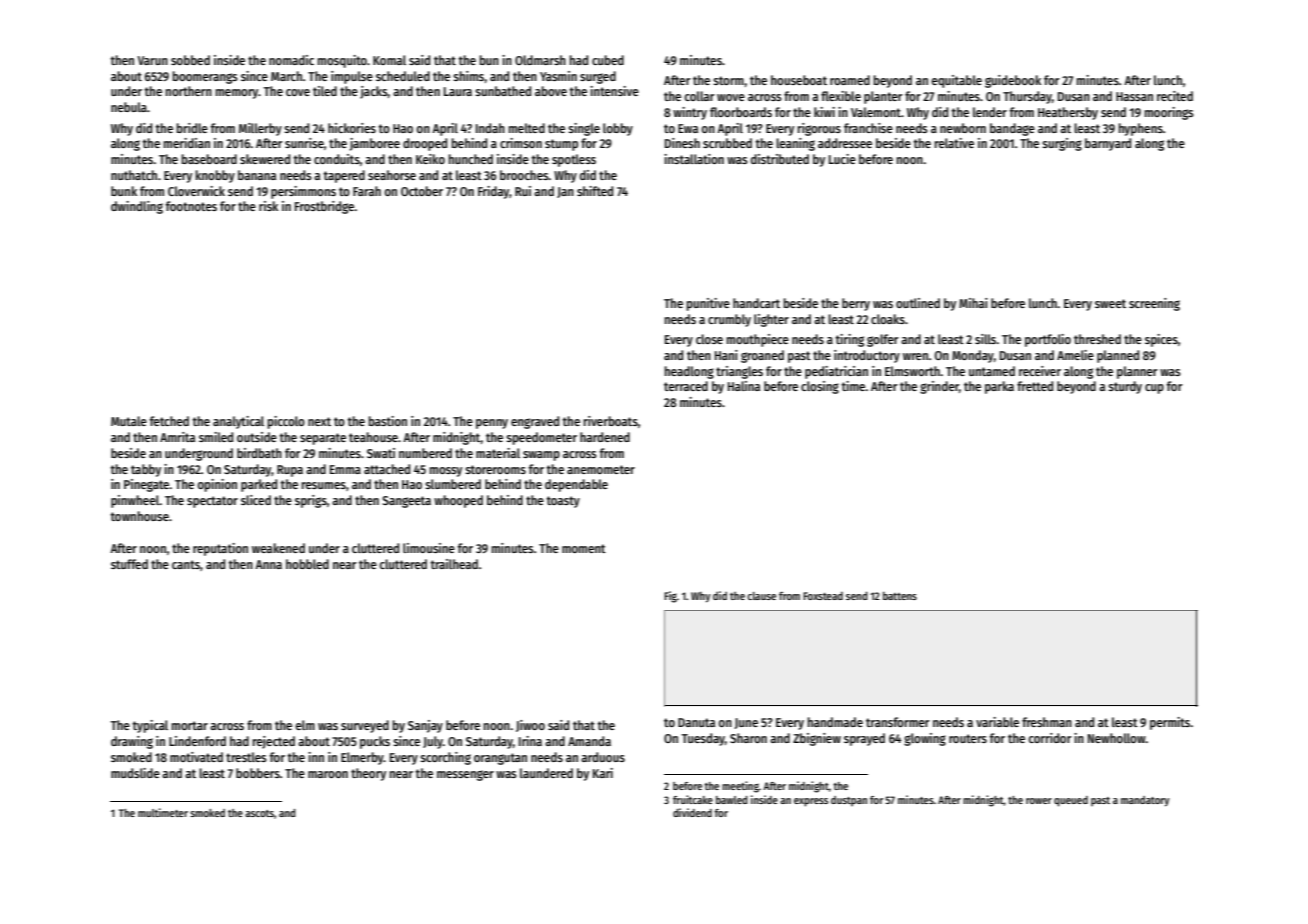  What do you see at coordinates (540, 60) in the page?
I see `Oldmarsh` at bounding box center [540, 60].
